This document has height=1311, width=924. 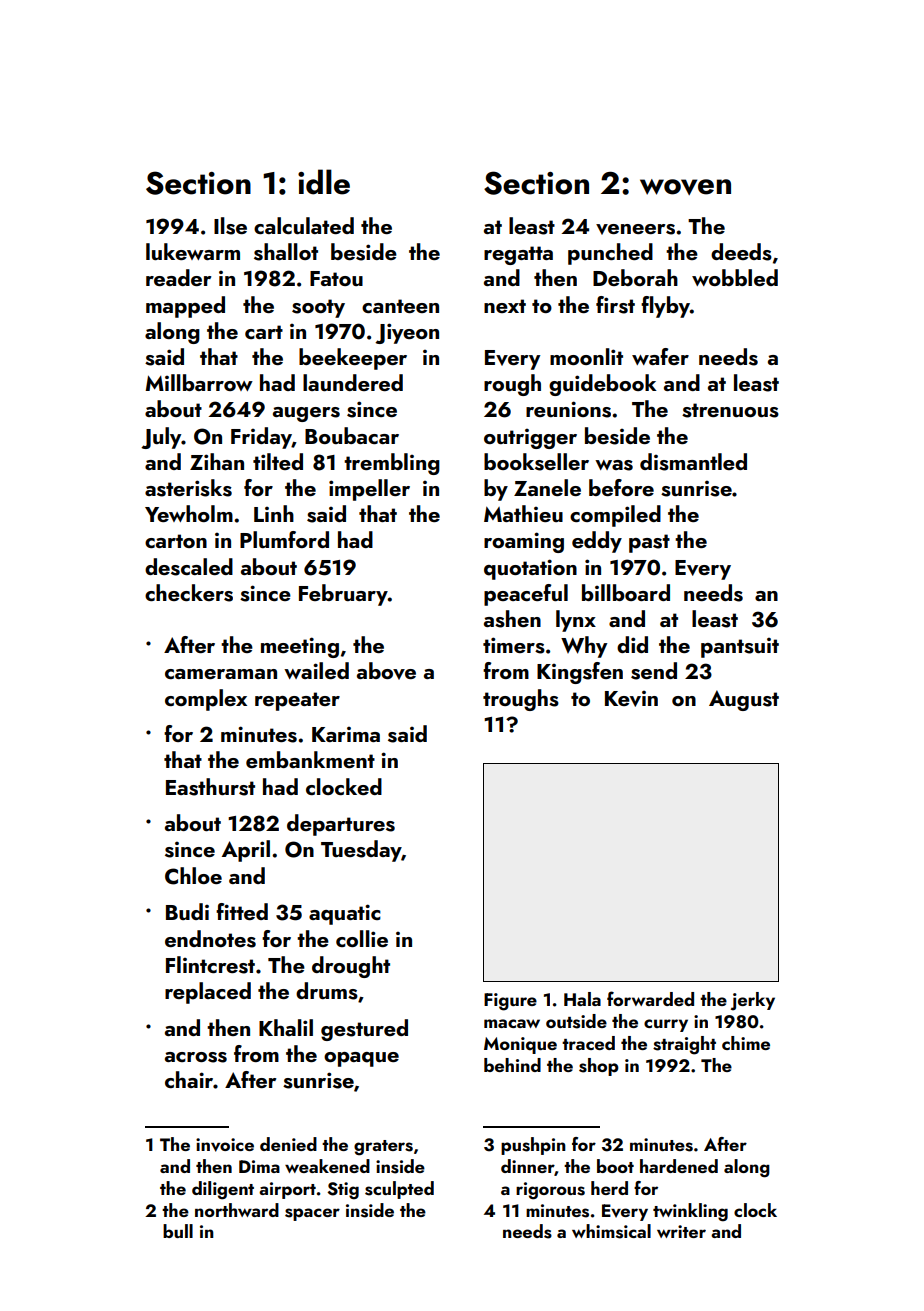 What do you see at coordinates (510, 1002) in the document?
I see `Figure` at bounding box center [510, 1002].
